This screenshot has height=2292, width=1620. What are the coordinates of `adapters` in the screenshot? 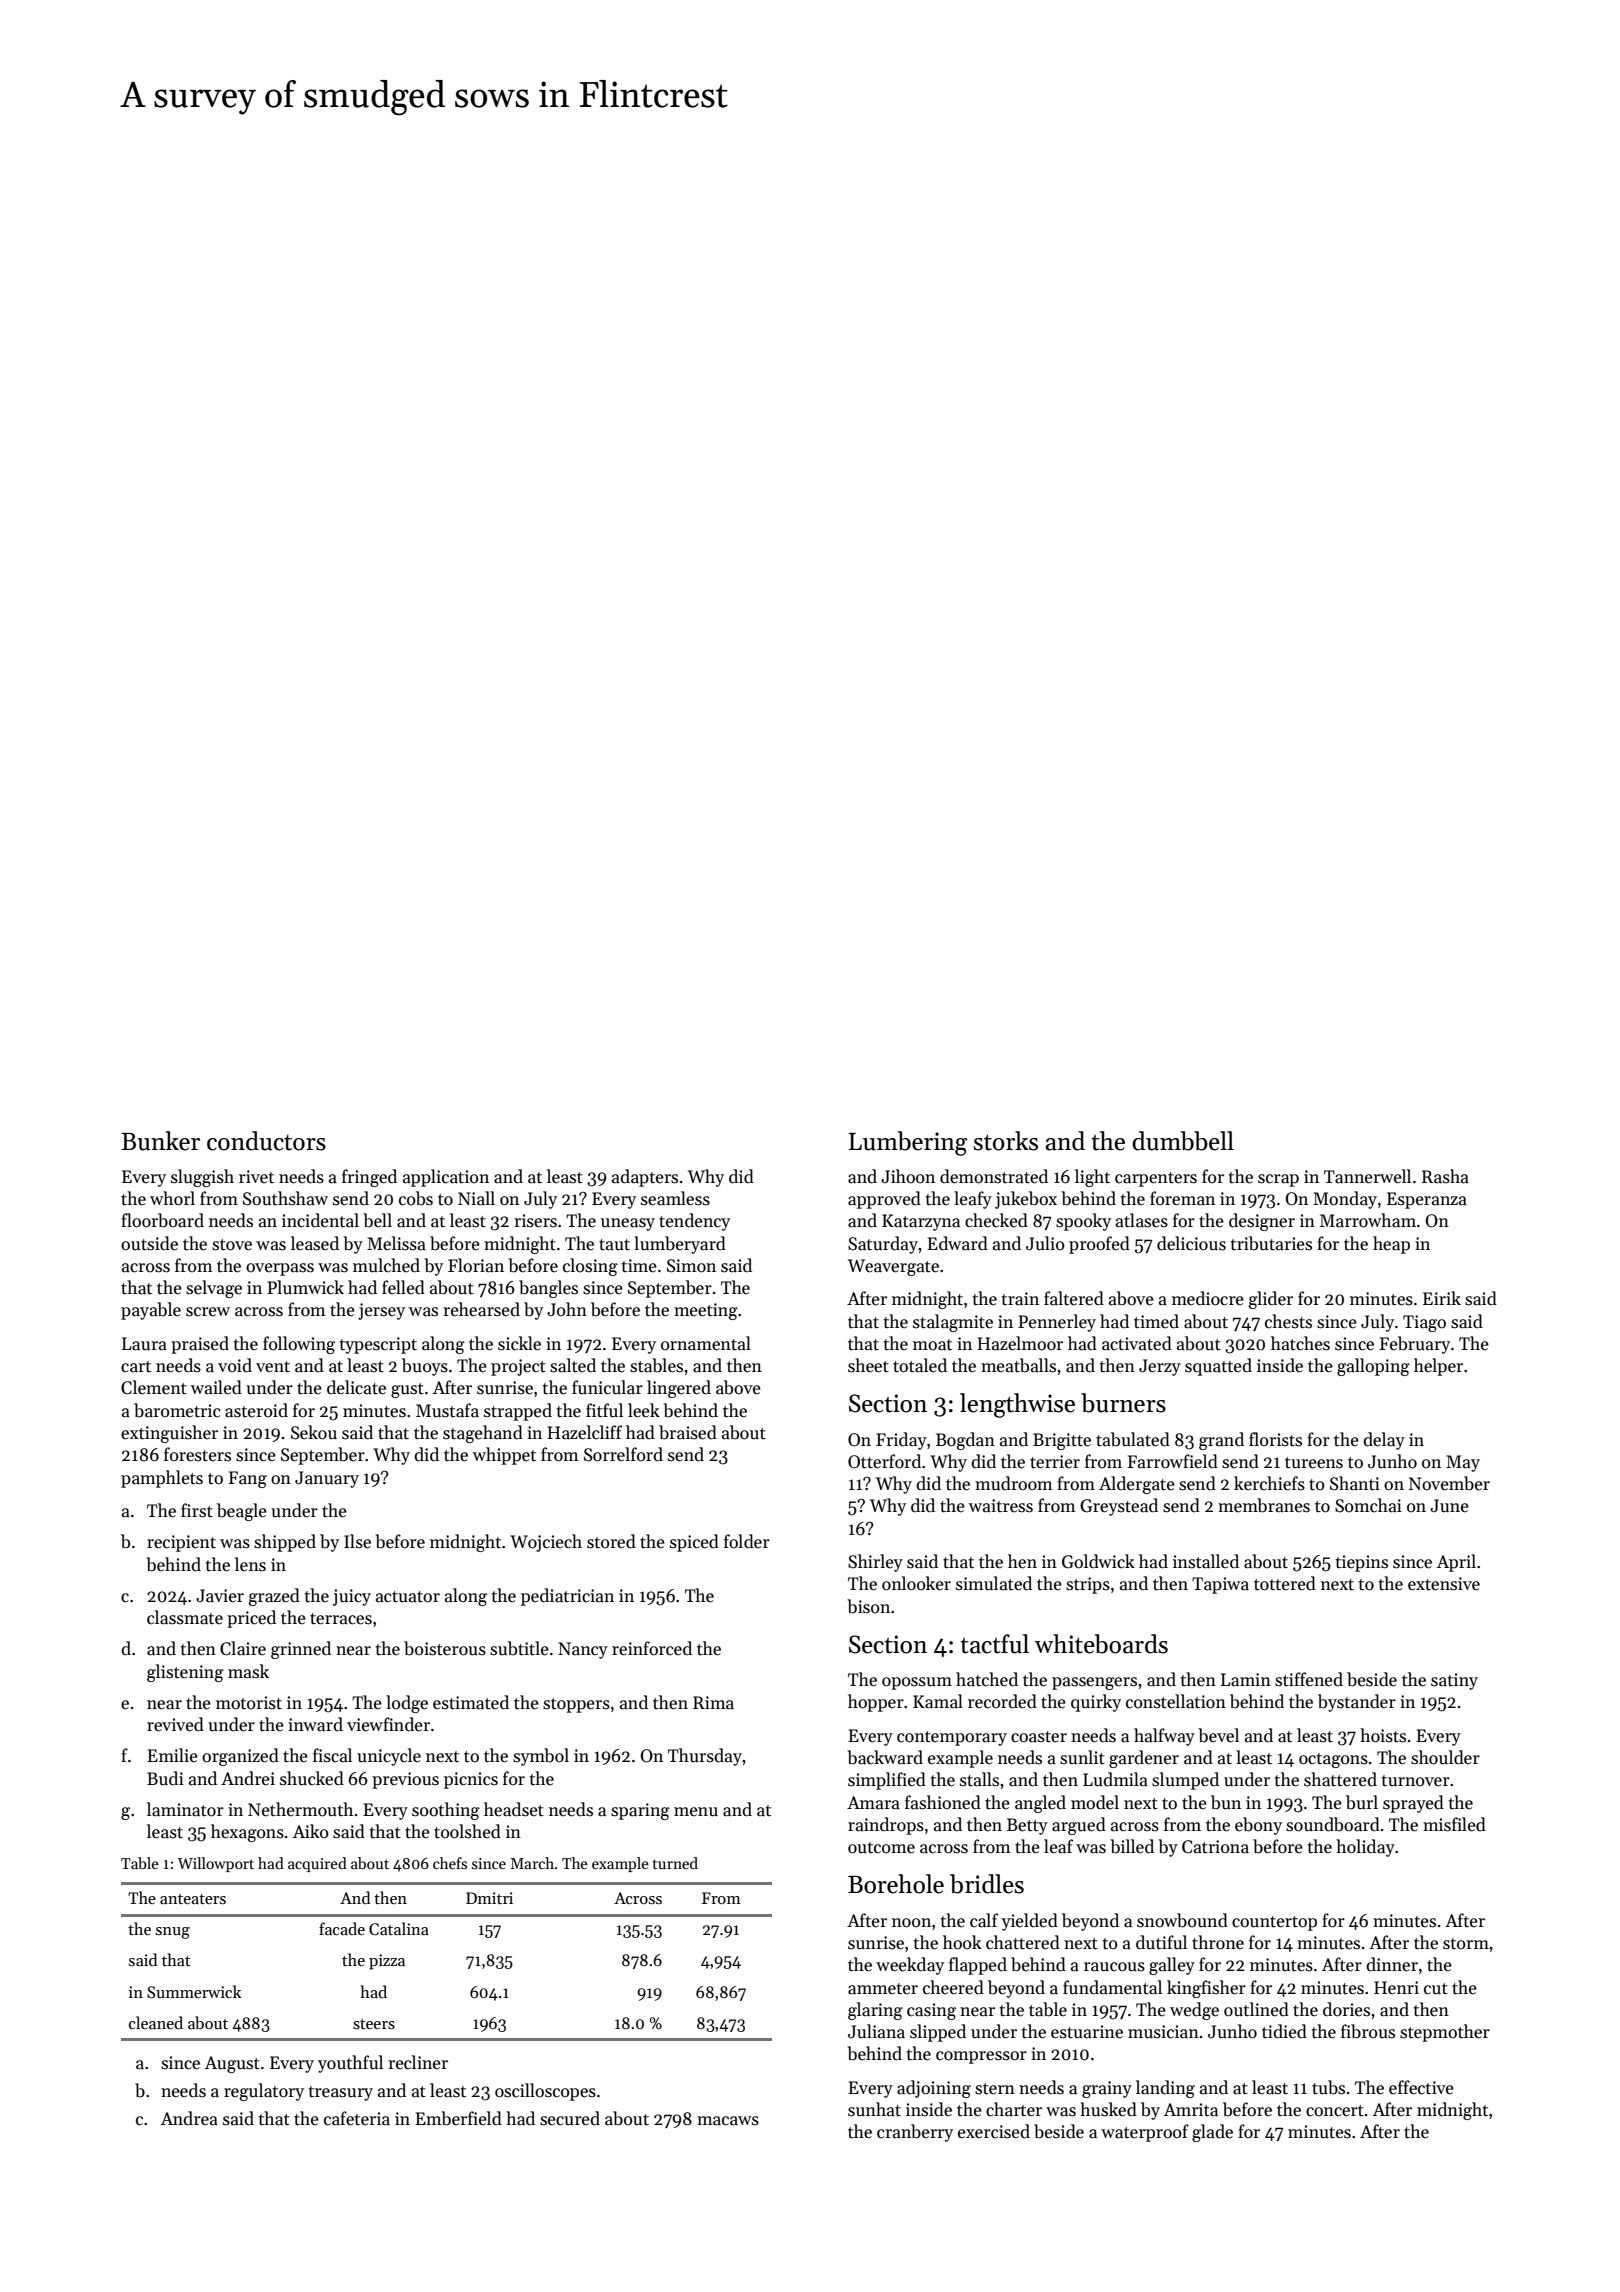 It's located at (645, 1178).
